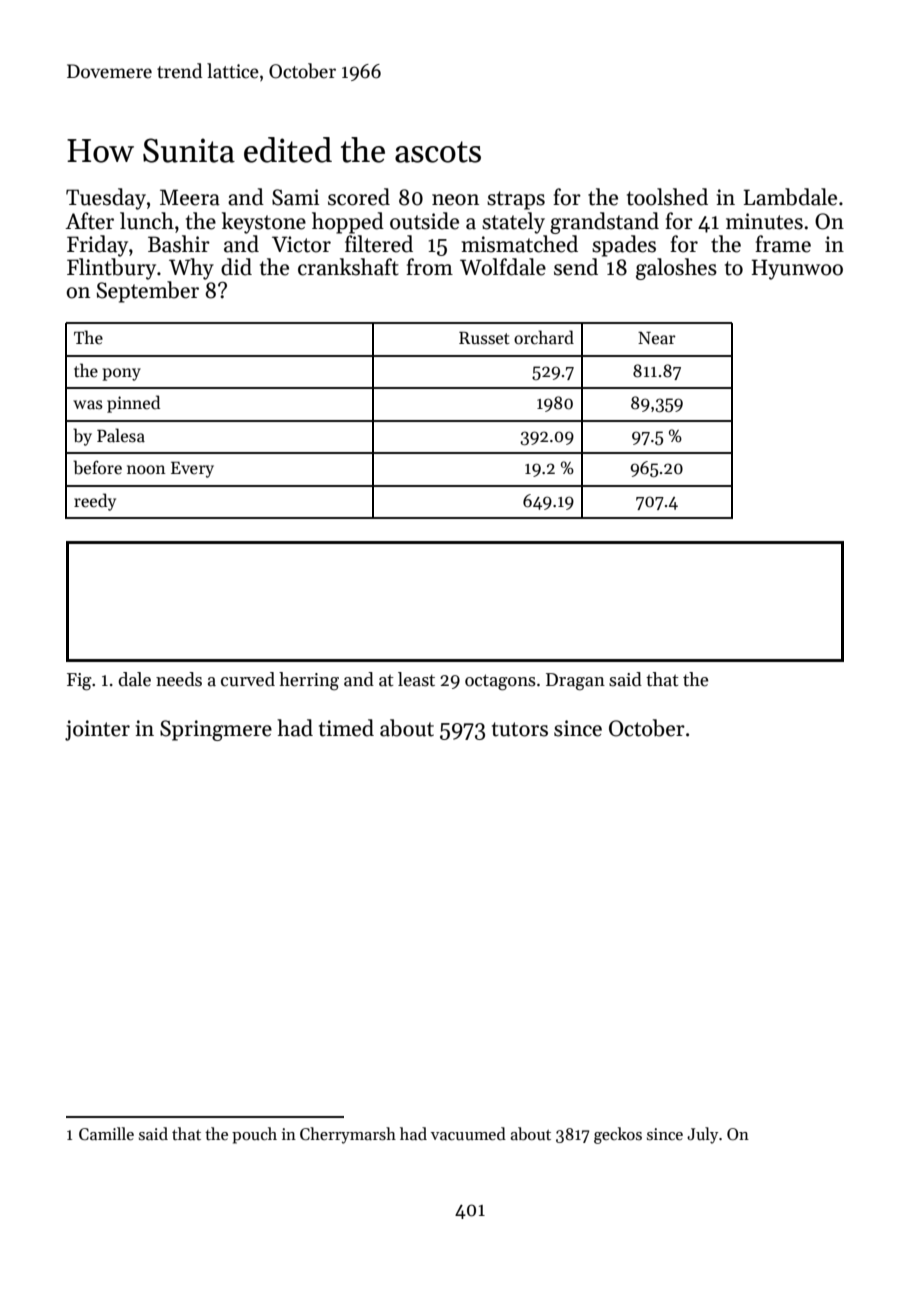 The width and height of the screenshot is (910, 1292). I want to click on July, so click(702, 1135).
